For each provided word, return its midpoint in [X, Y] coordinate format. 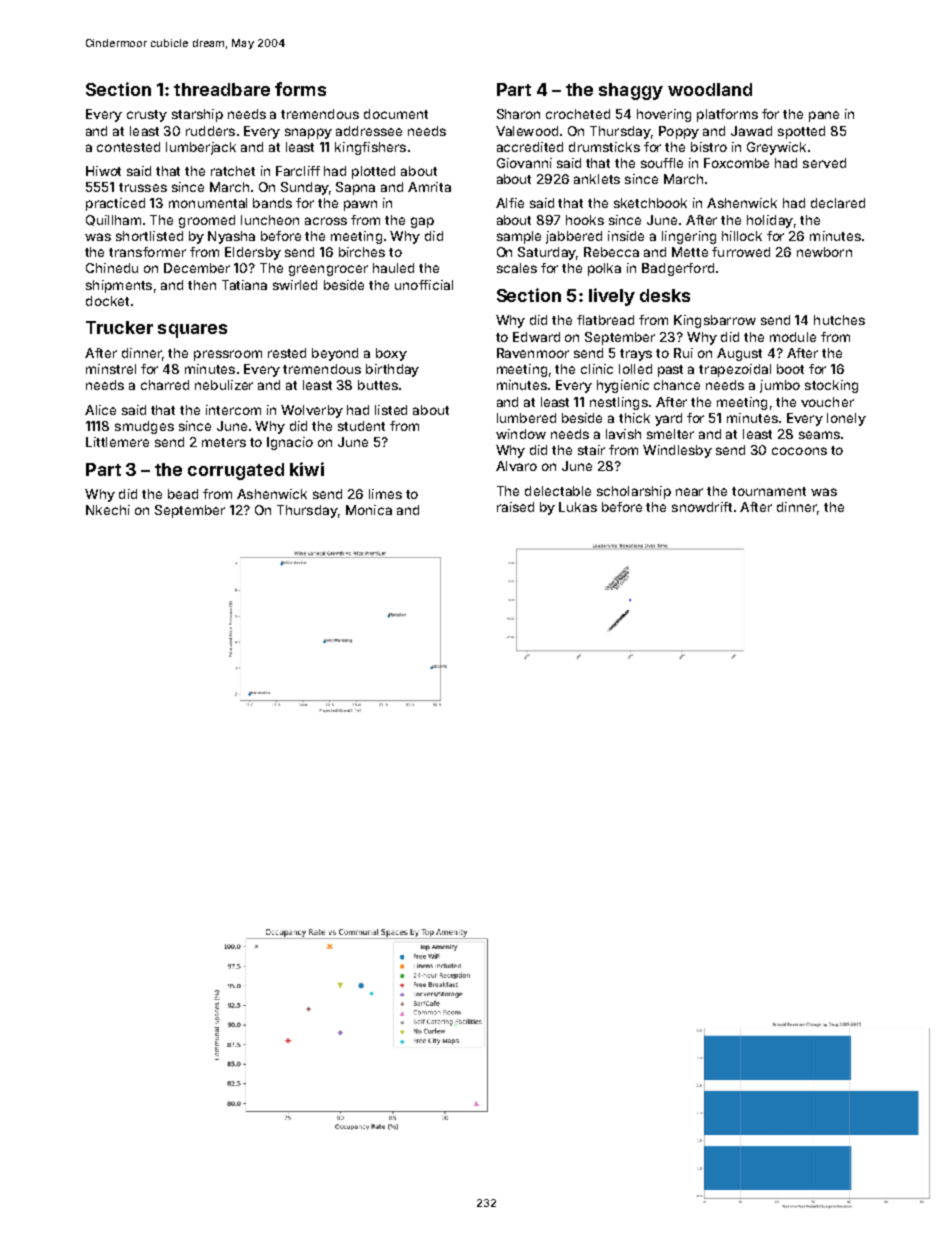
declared [838, 203]
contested [128, 147]
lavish [623, 434]
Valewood [527, 131]
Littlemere [117, 442]
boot [790, 369]
